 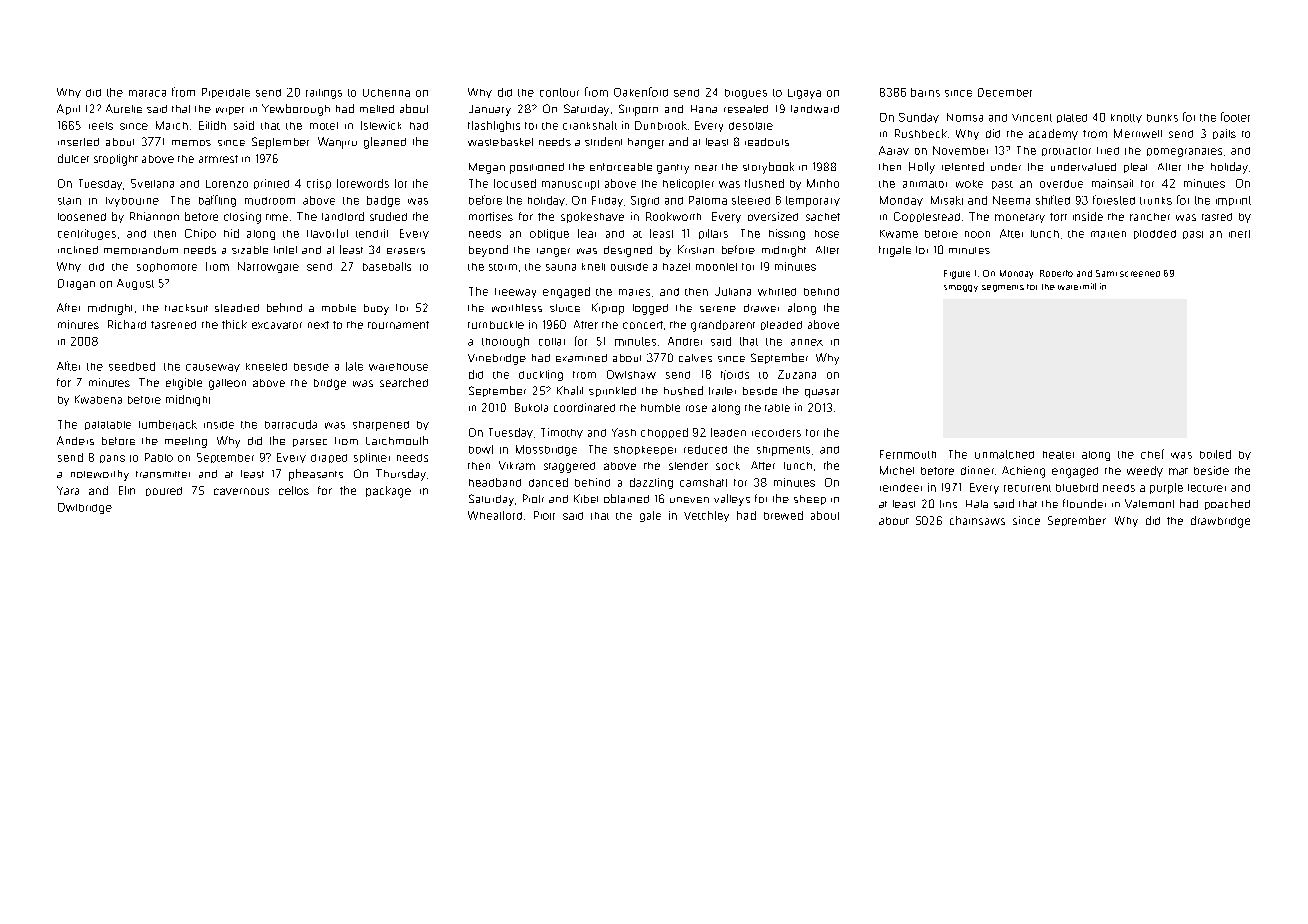 What do you see at coordinates (977, 520) in the image?
I see `chainsaws` at bounding box center [977, 520].
